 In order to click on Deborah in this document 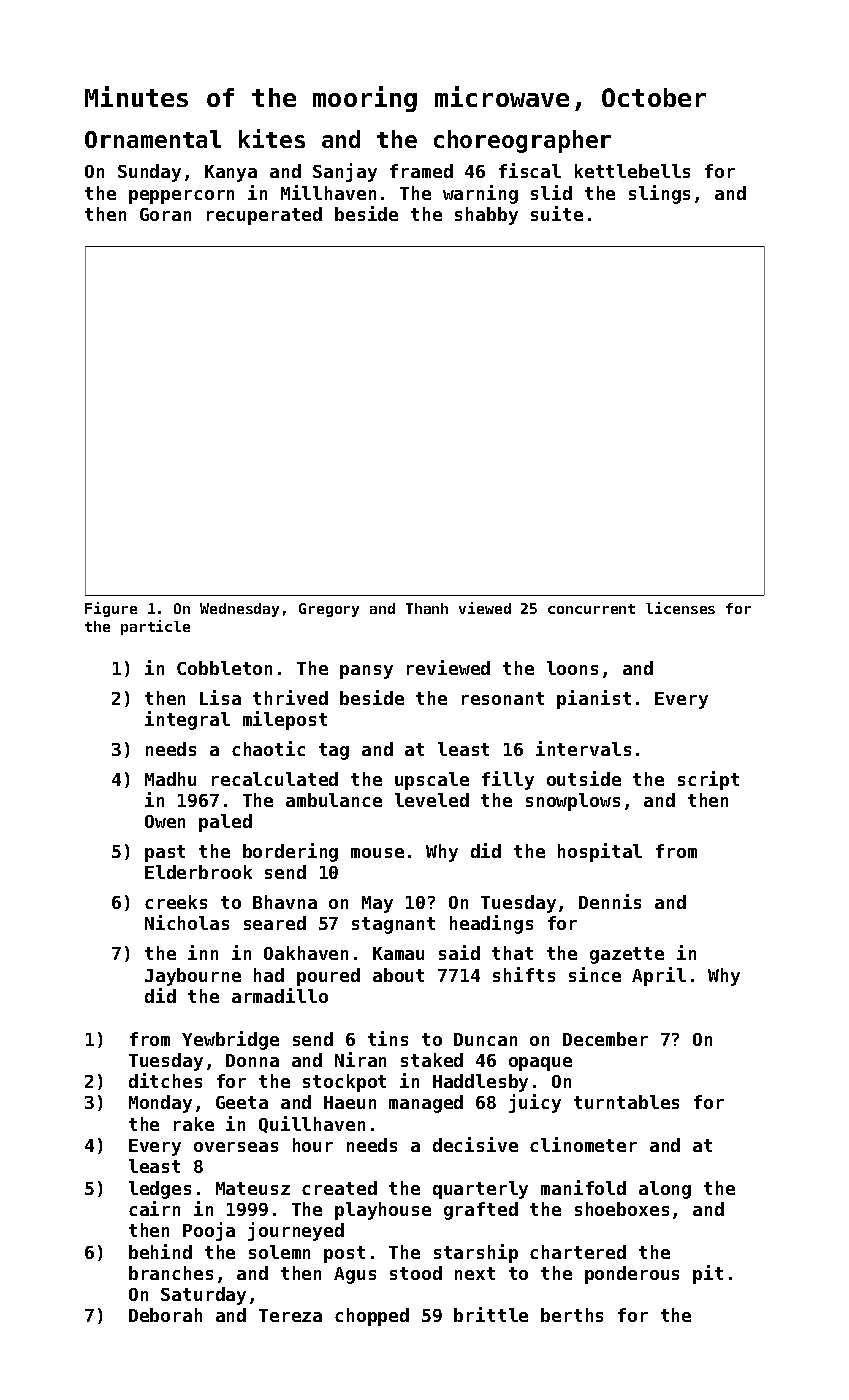, I will do `click(165, 1315)`.
